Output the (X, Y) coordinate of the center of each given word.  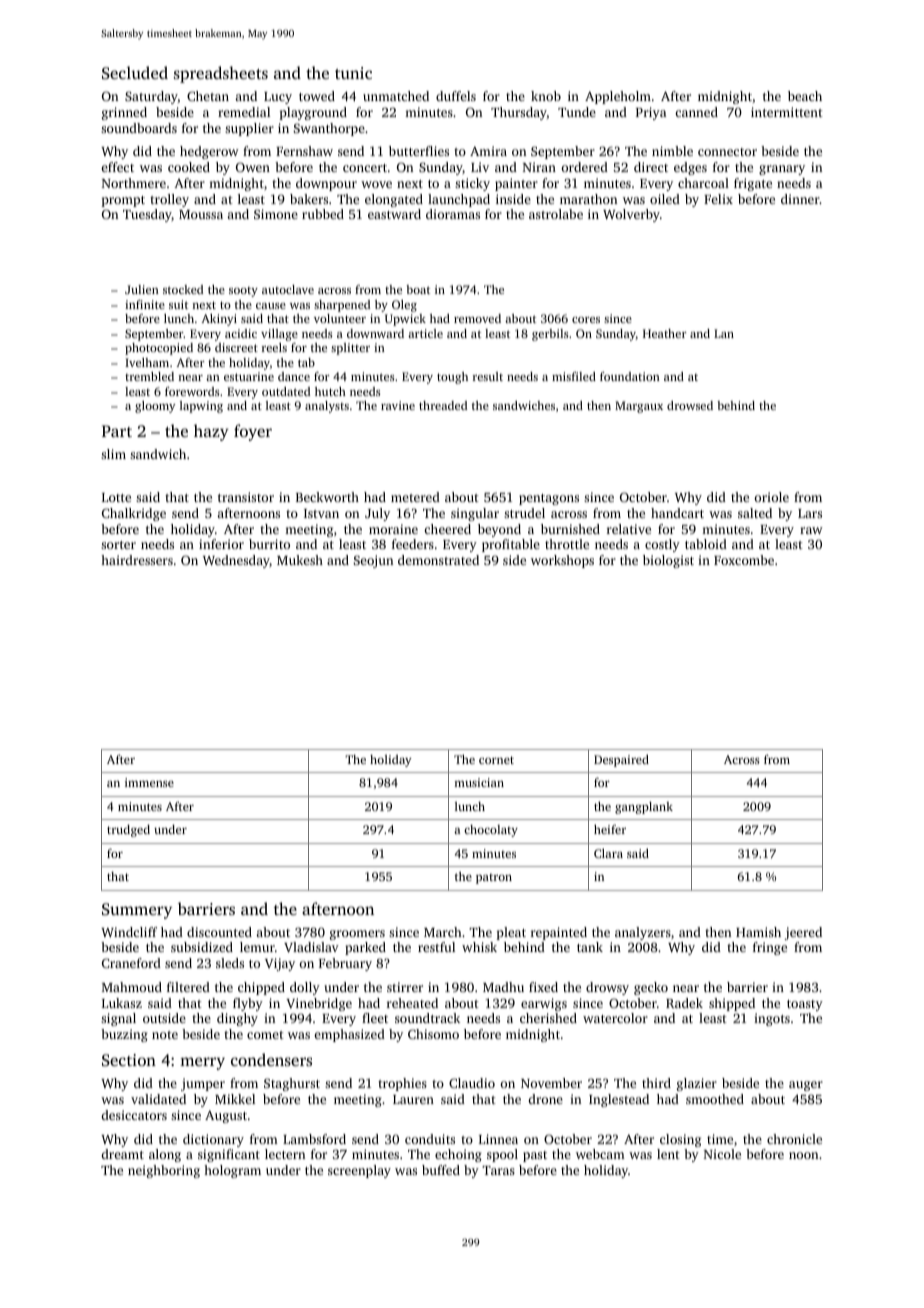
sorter (118, 545)
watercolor (615, 1018)
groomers (357, 935)
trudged (128, 831)
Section (129, 1060)
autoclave (288, 289)
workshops (562, 561)
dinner (800, 199)
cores (586, 320)
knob (546, 96)
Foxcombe (744, 560)
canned (697, 112)
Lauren (413, 1099)
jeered (803, 933)
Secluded (135, 72)
